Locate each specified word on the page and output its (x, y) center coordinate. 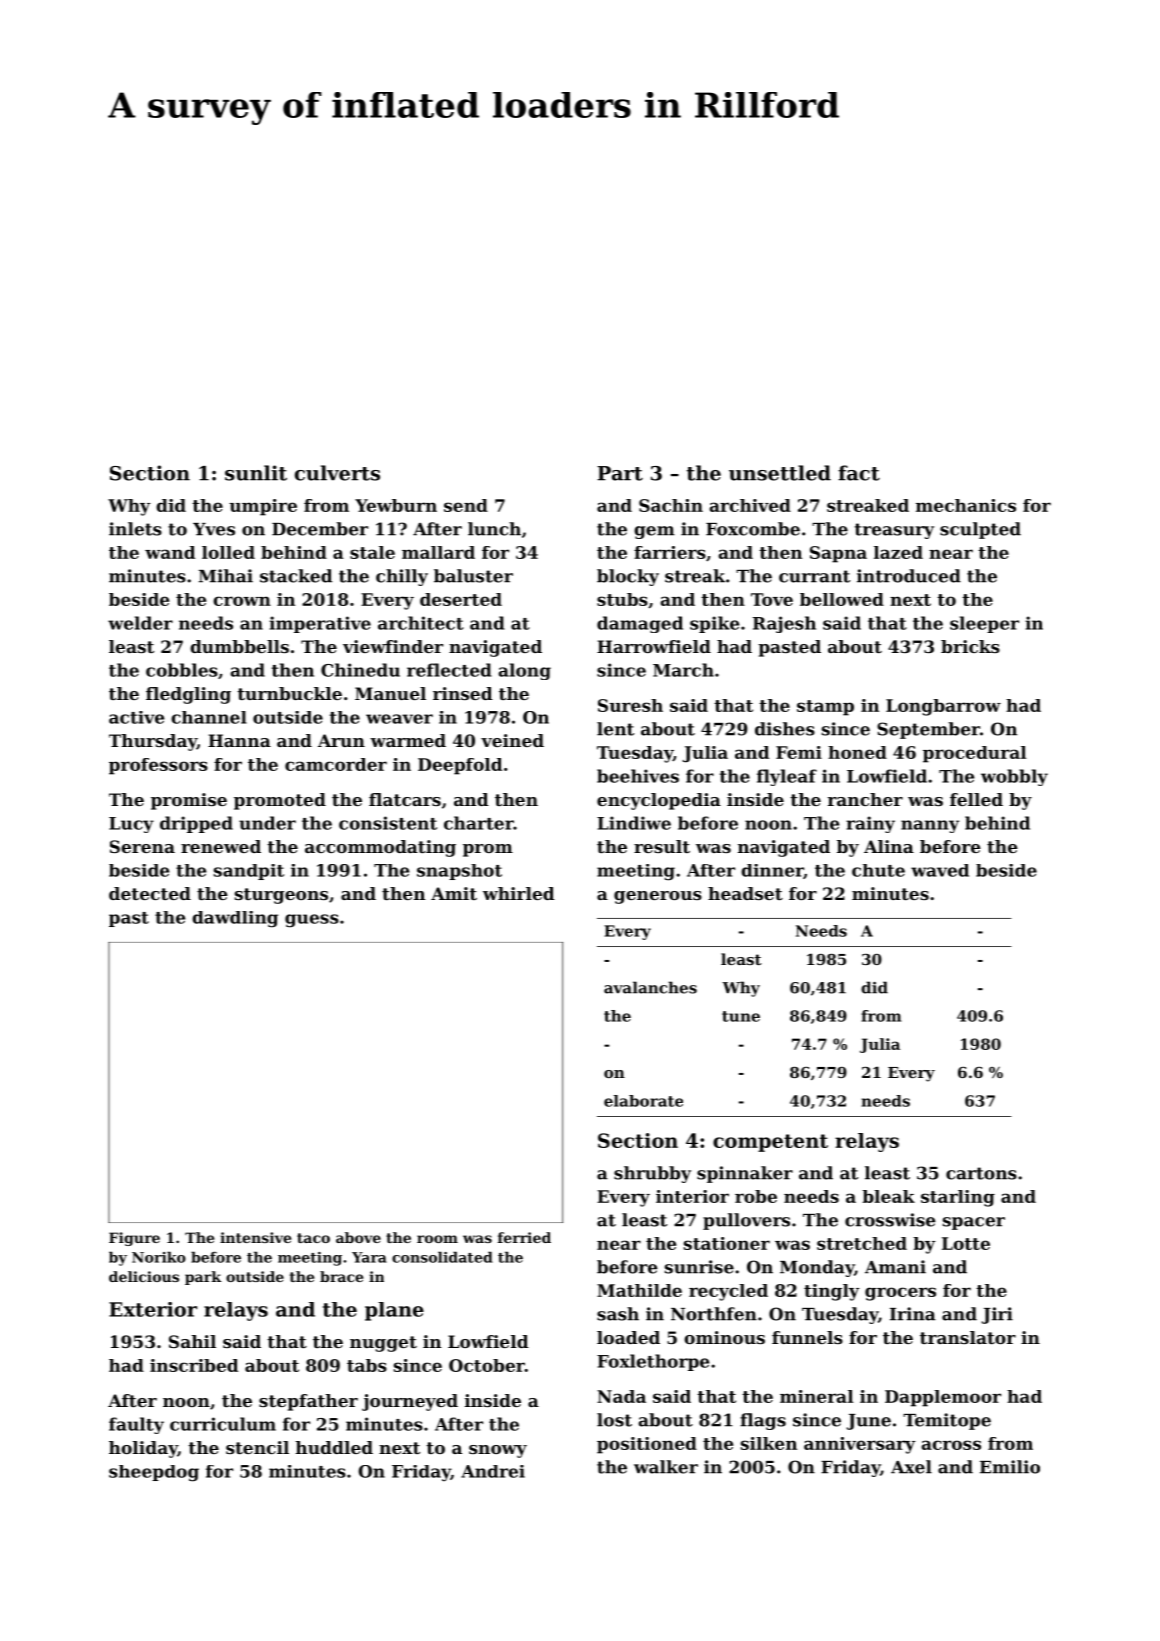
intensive (255, 1237)
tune (741, 1016)
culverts (337, 473)
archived (750, 505)
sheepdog (154, 1473)
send (466, 505)
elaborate (643, 1101)
